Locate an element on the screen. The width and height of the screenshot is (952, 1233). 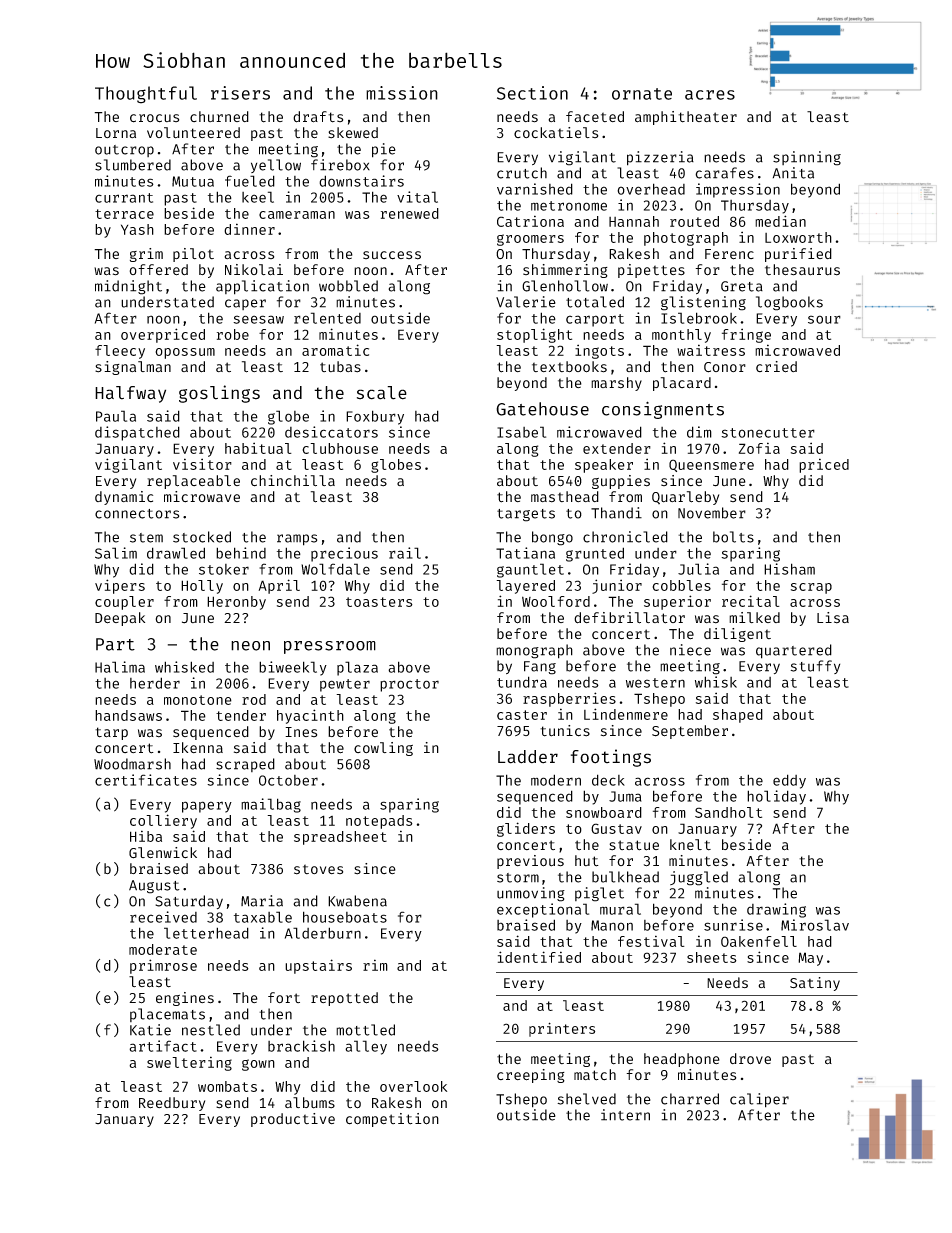
acres is located at coordinates (710, 95).
